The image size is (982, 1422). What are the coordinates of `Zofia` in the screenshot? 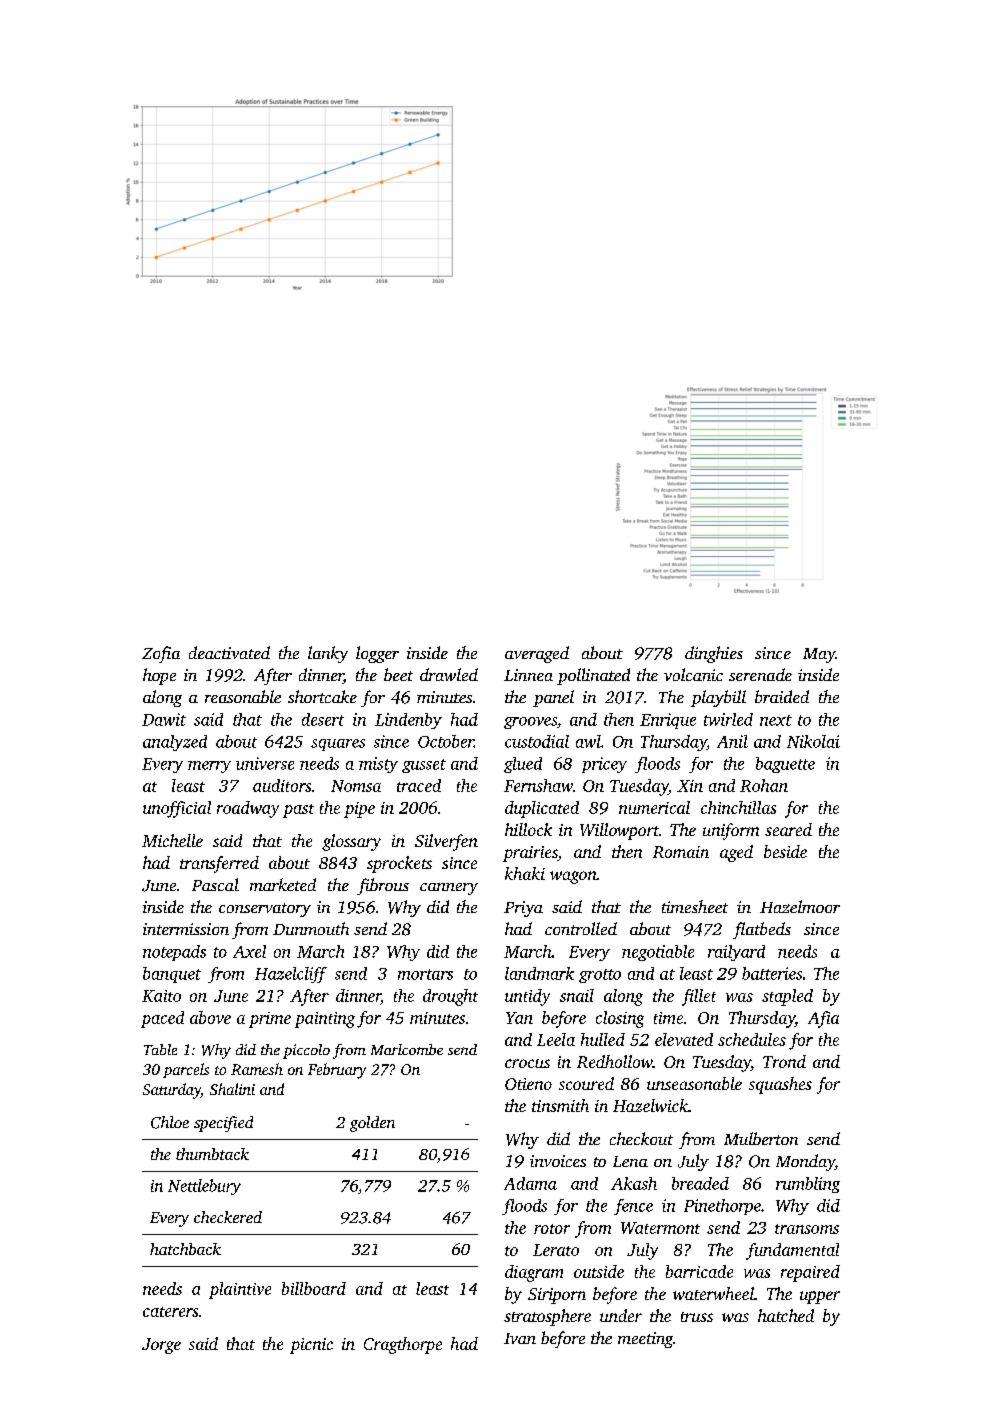 It's located at (161, 654).
